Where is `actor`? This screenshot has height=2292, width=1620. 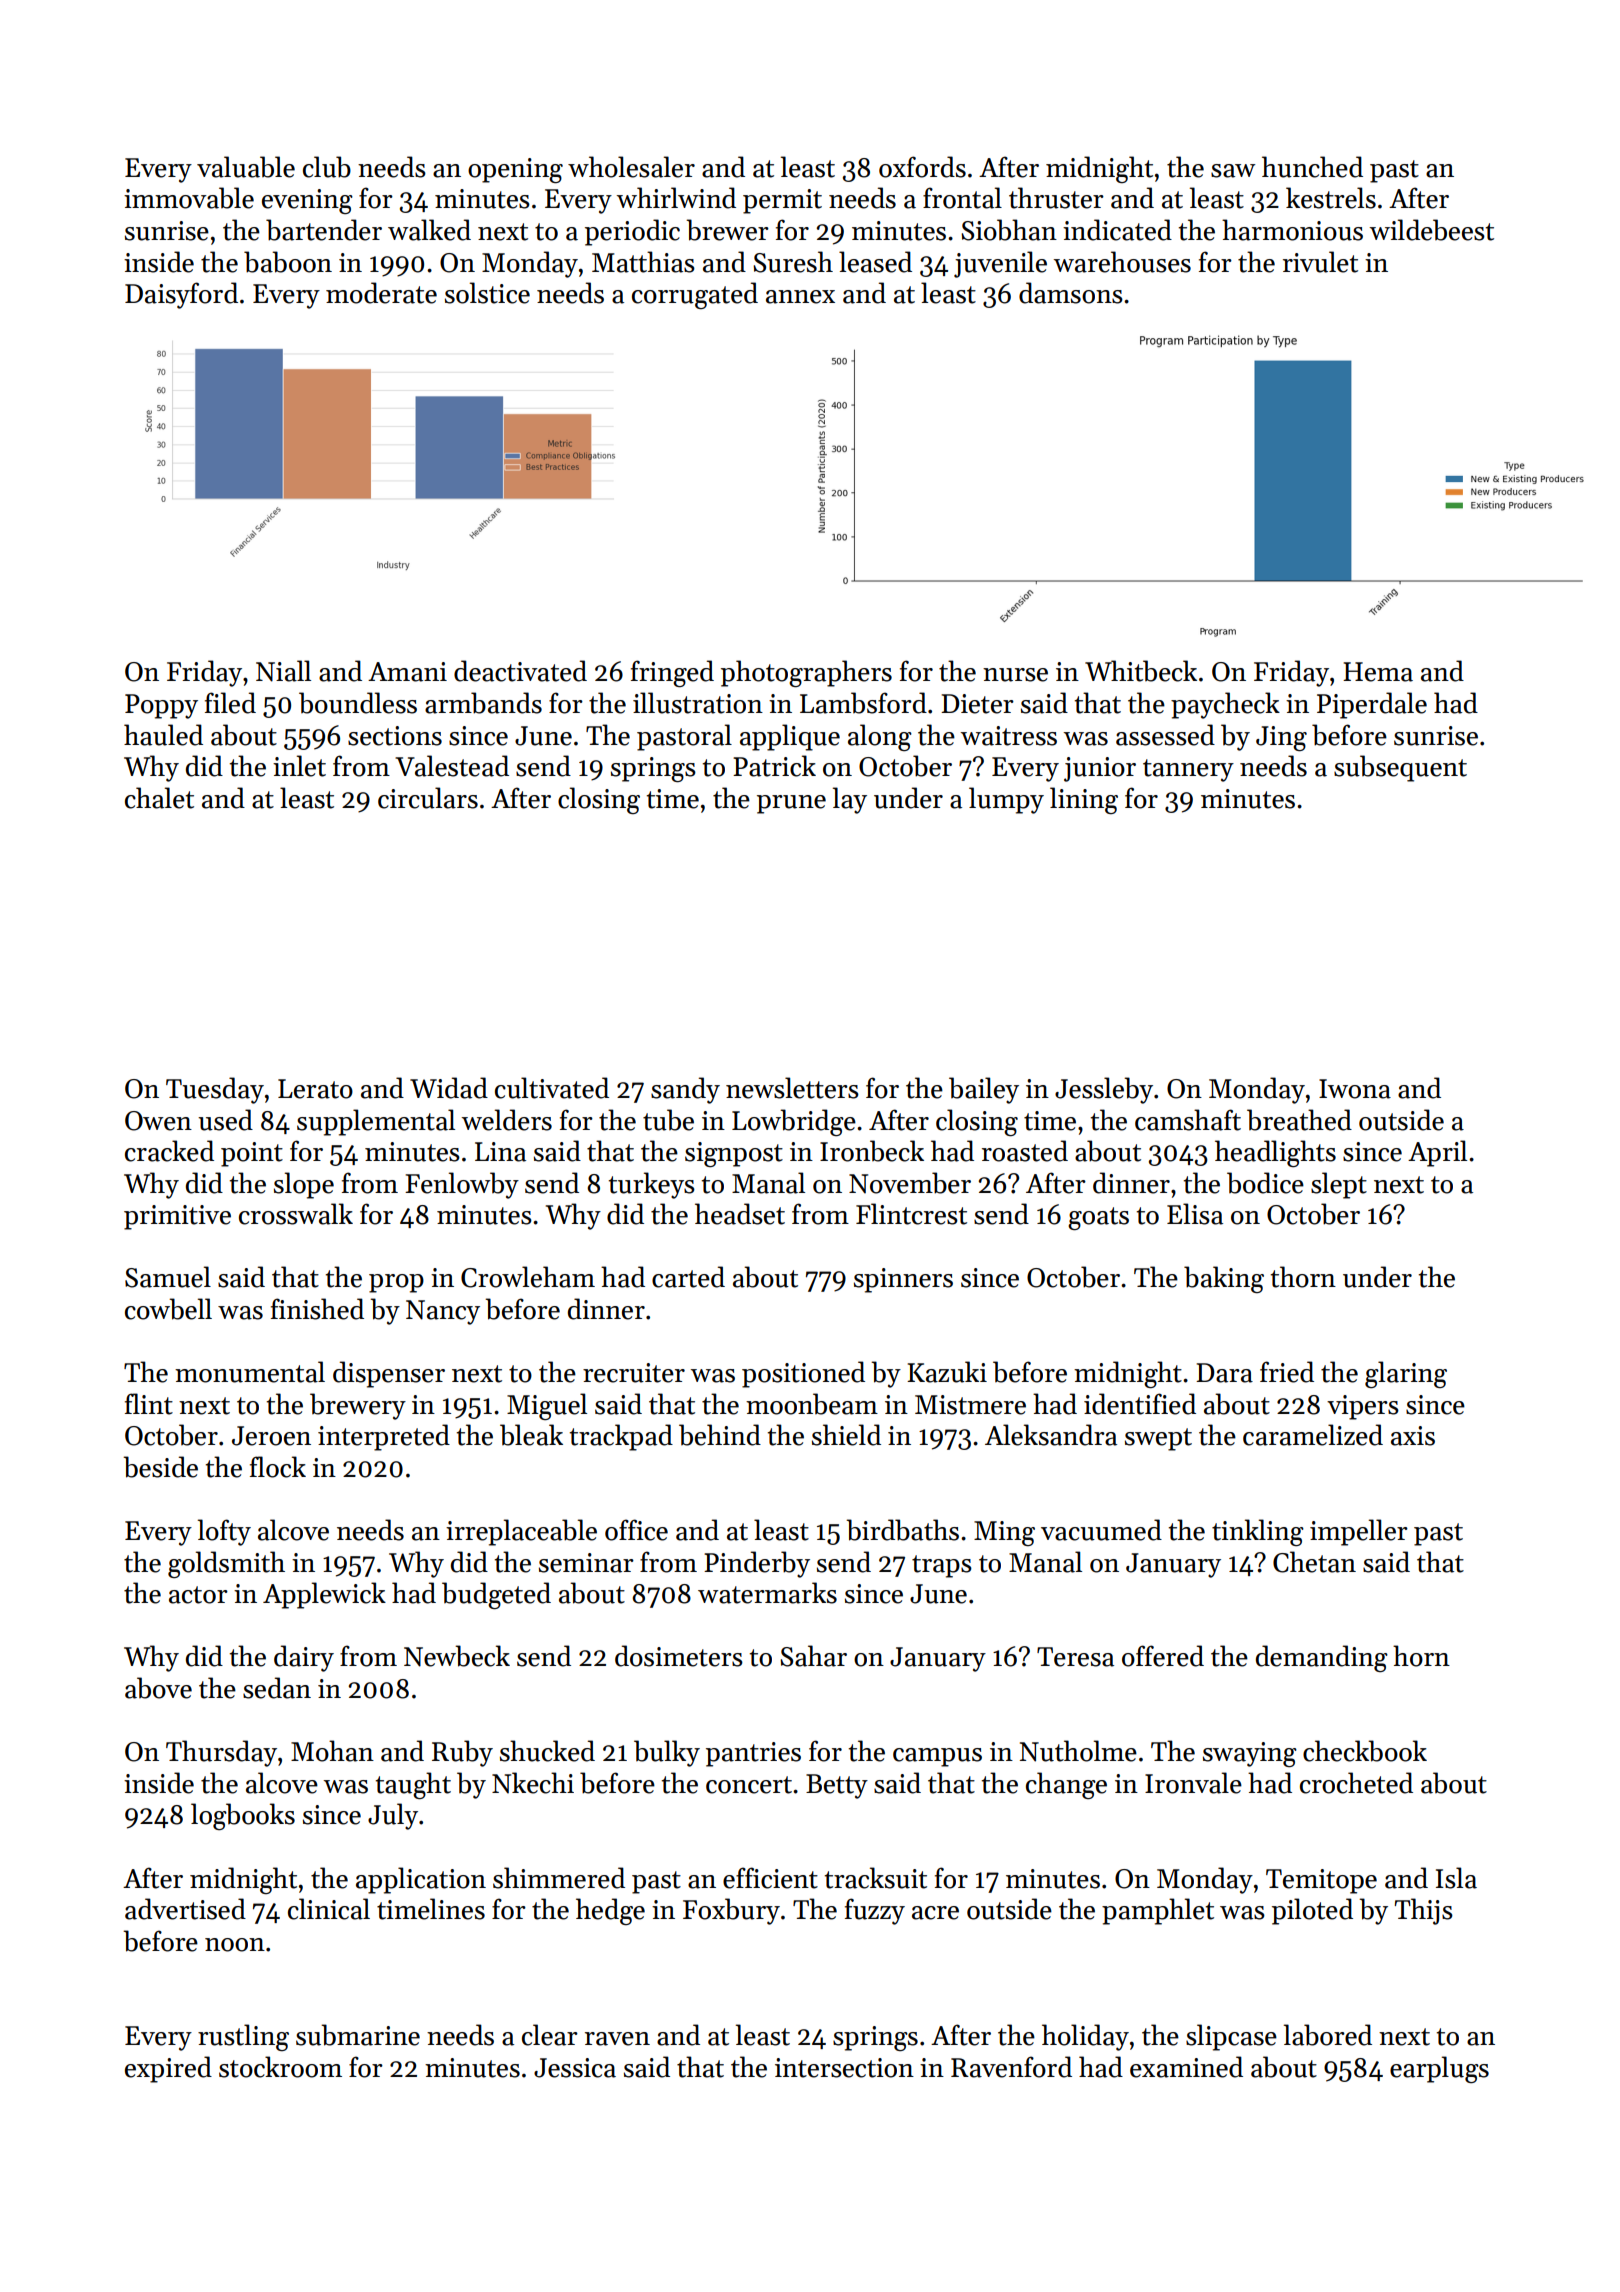 actor is located at coordinates (198, 1595).
